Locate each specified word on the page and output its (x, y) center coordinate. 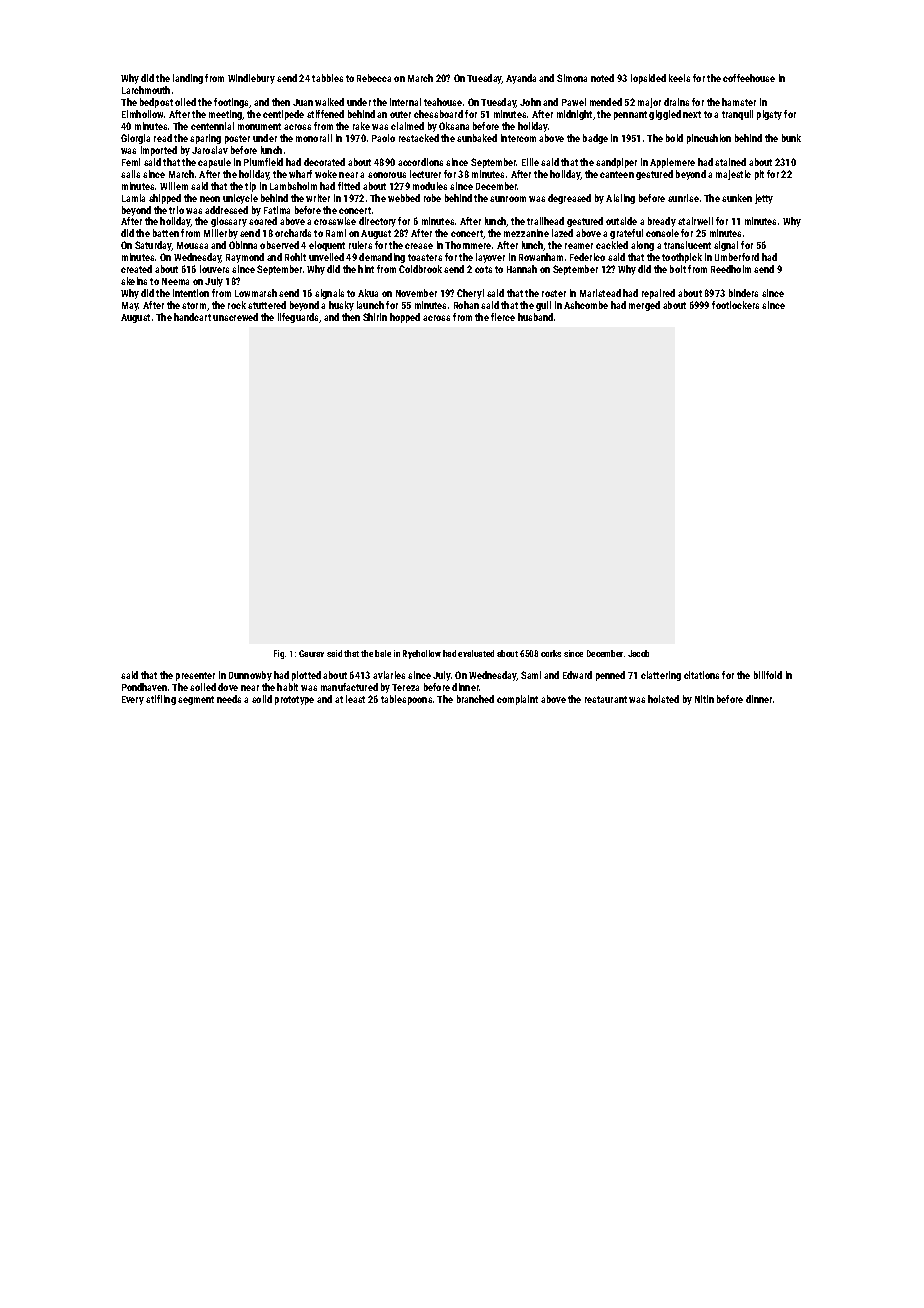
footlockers (735, 305)
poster (237, 139)
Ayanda (521, 79)
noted (602, 78)
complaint (517, 700)
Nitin (704, 699)
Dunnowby (250, 676)
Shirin (375, 317)
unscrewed (235, 317)
